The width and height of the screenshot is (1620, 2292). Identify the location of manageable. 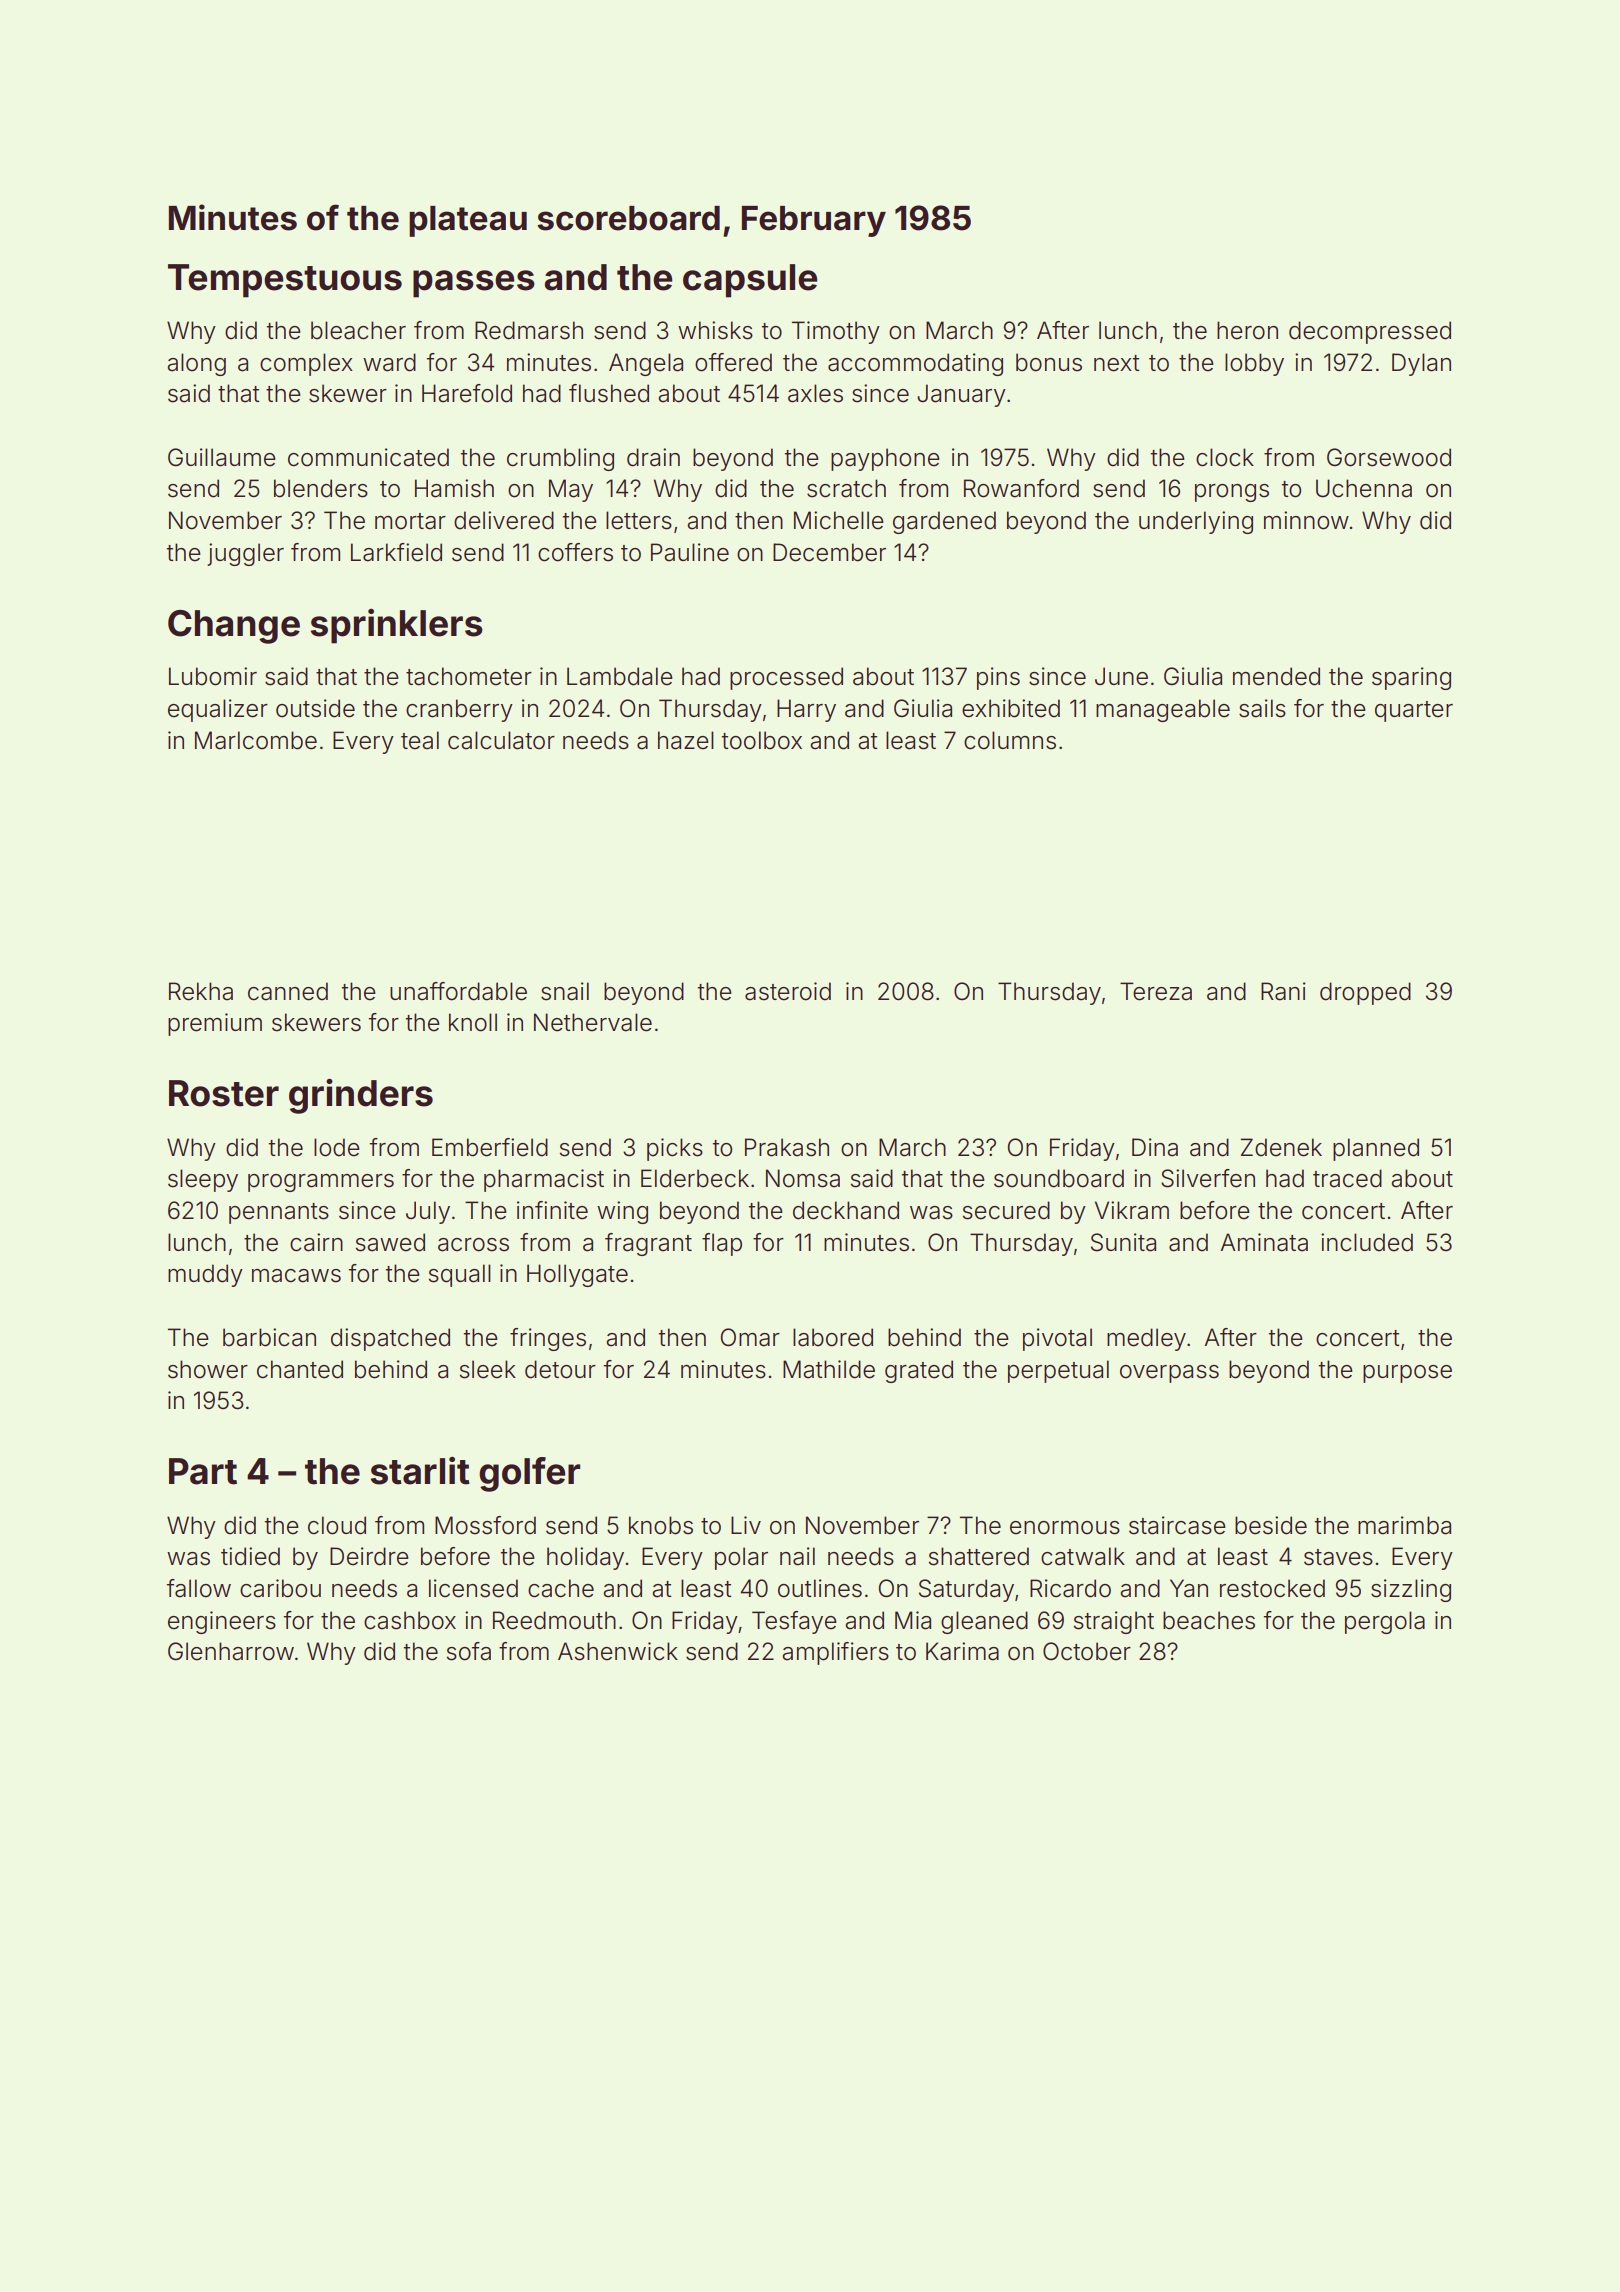
(1163, 710).
